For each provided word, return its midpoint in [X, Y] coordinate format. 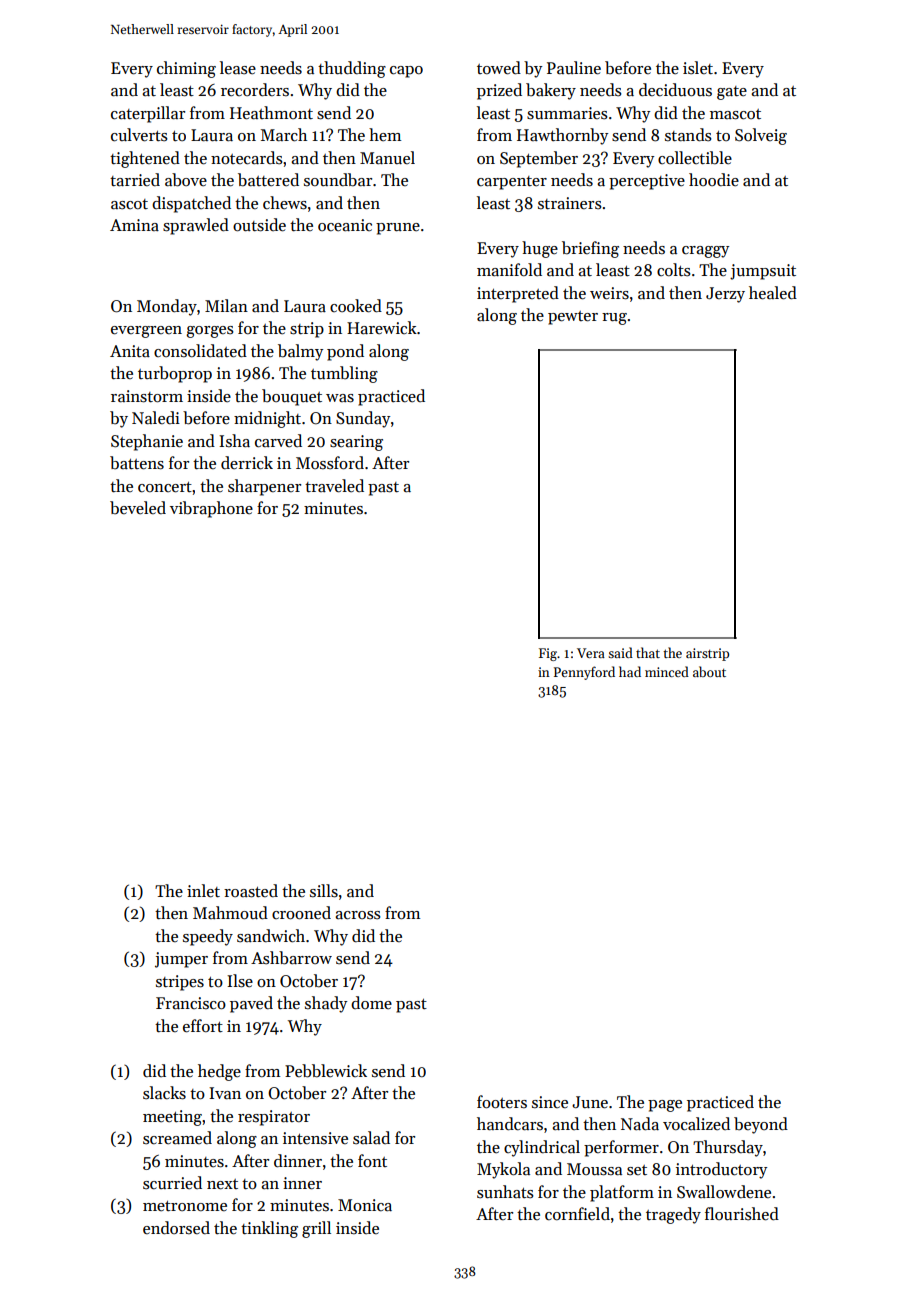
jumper [181, 960]
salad [371, 1138]
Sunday [363, 419]
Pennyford [584, 673]
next [222, 1184]
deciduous [675, 90]
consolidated [200, 351]
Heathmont [271, 113]
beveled [138, 508]
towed [499, 68]
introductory [721, 1170]
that [648, 652]
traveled [334, 486]
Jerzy [725, 295]
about [709, 671]
